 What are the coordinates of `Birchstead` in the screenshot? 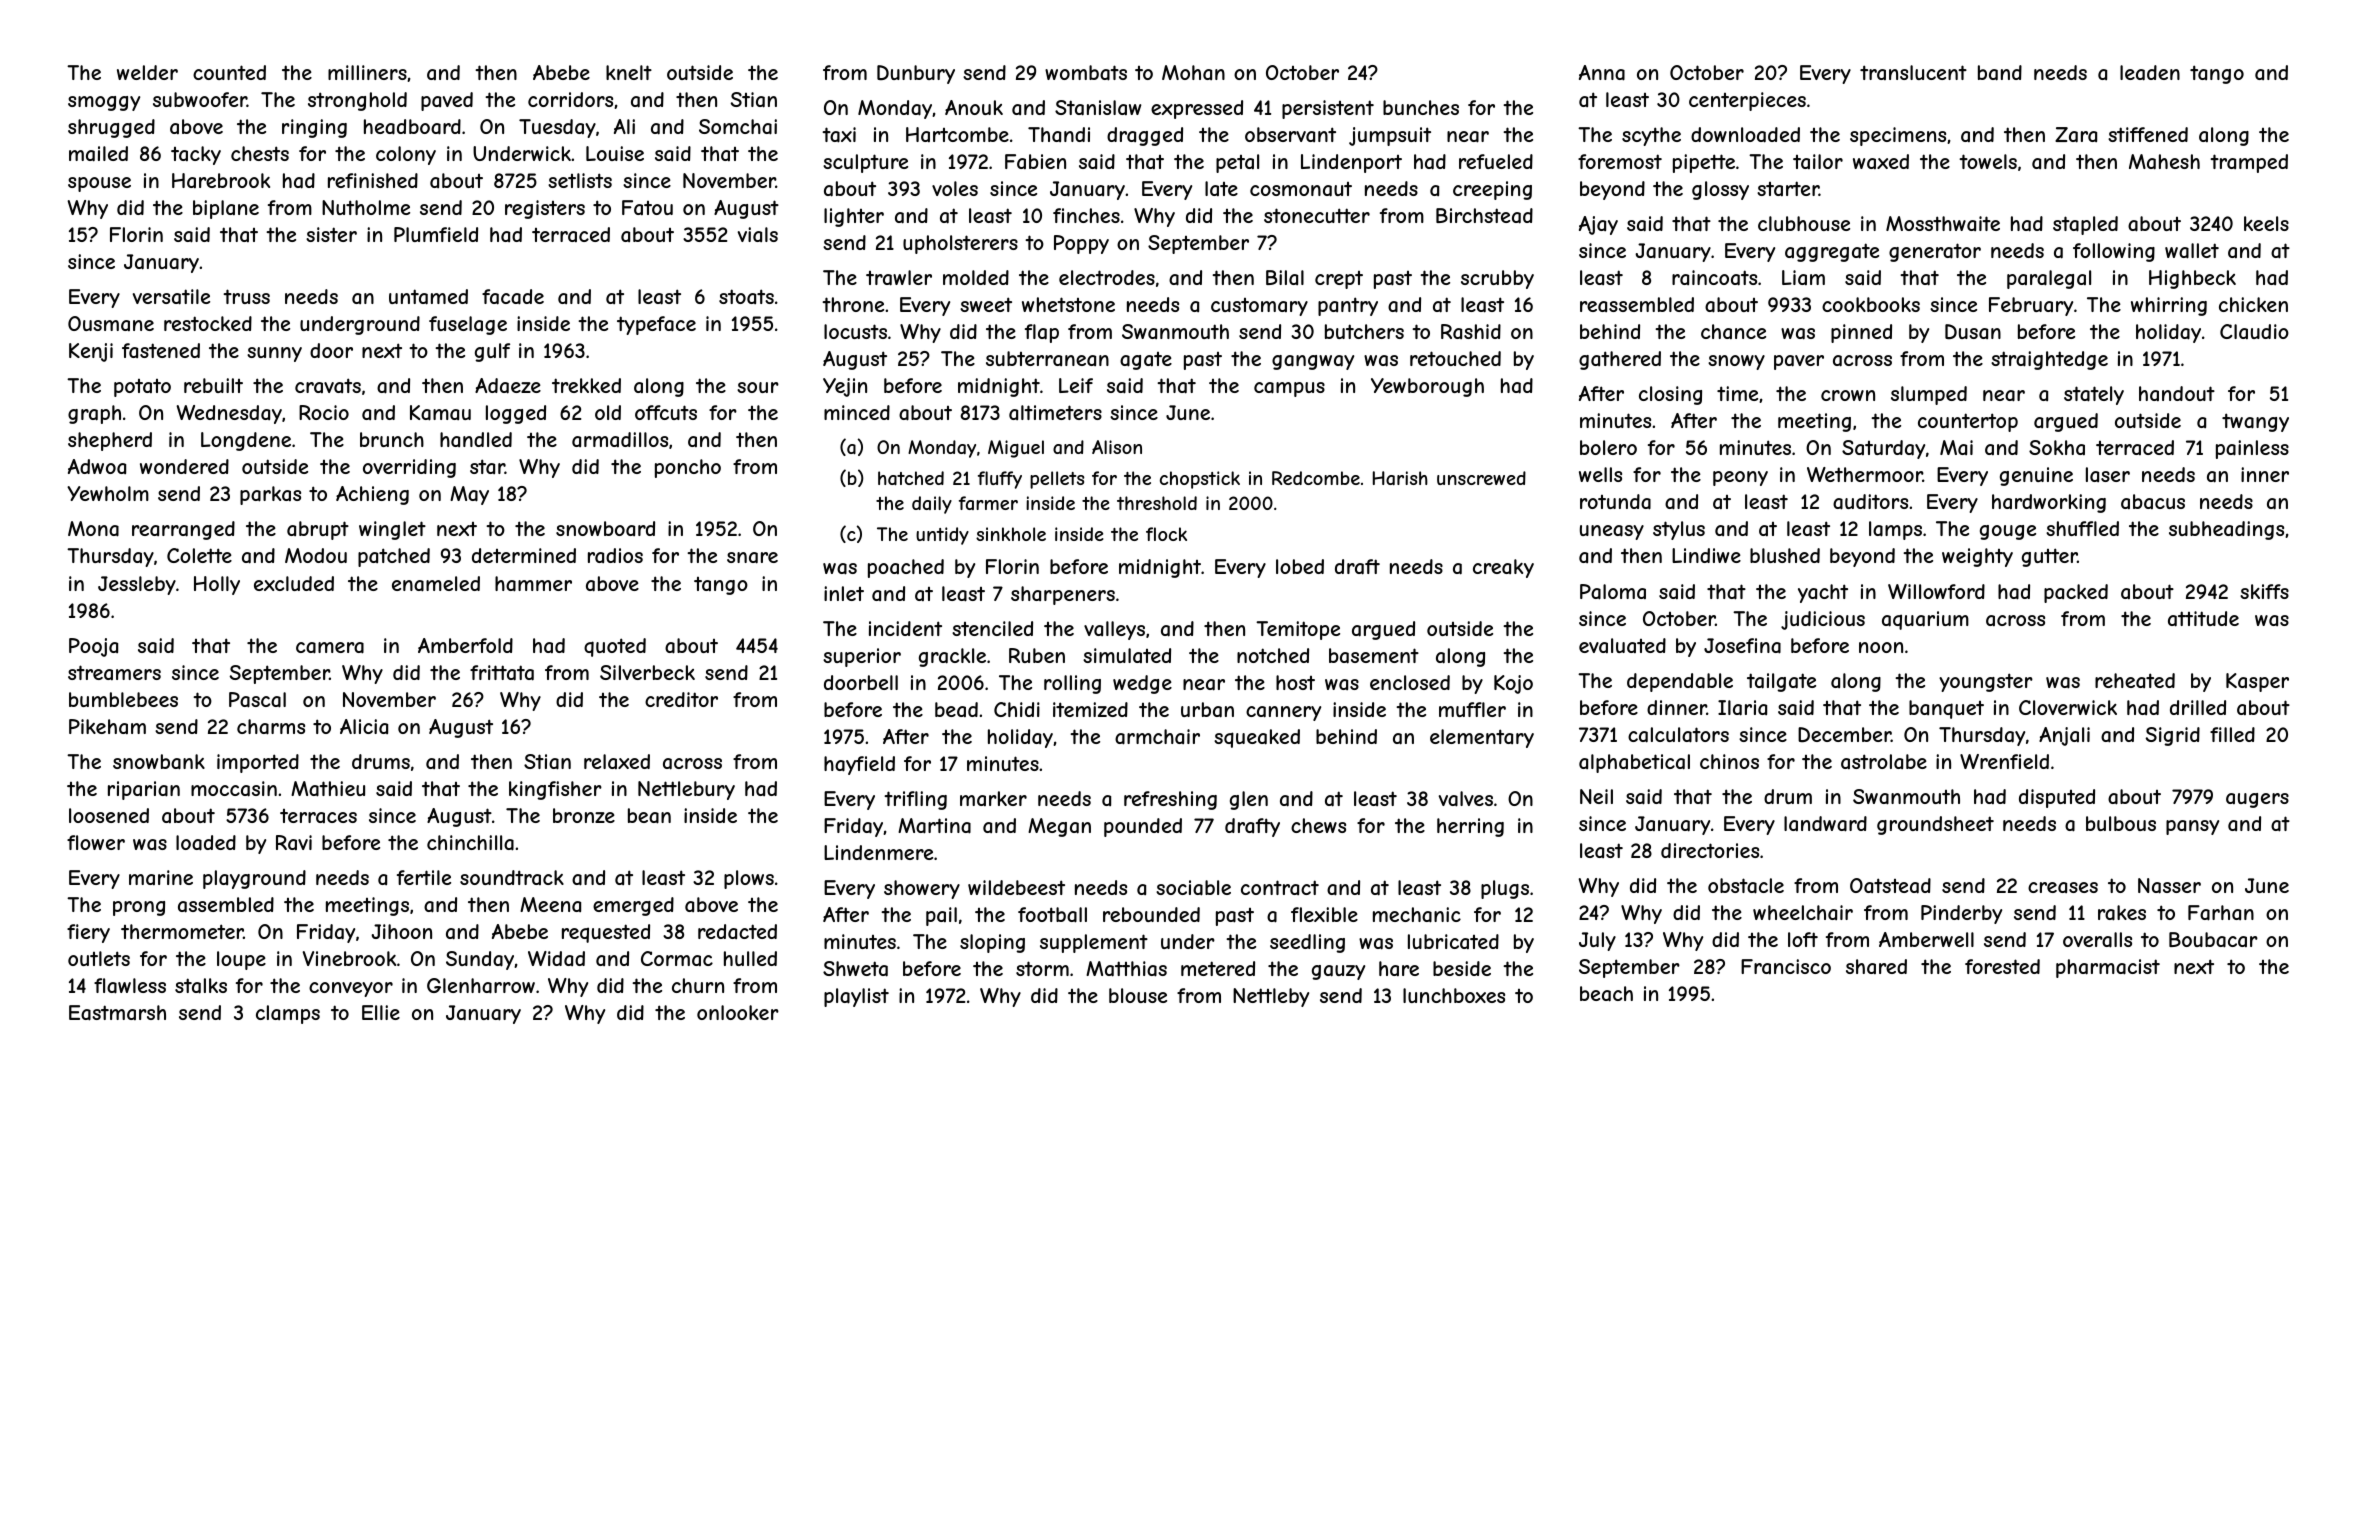 It's located at (1484, 216).
